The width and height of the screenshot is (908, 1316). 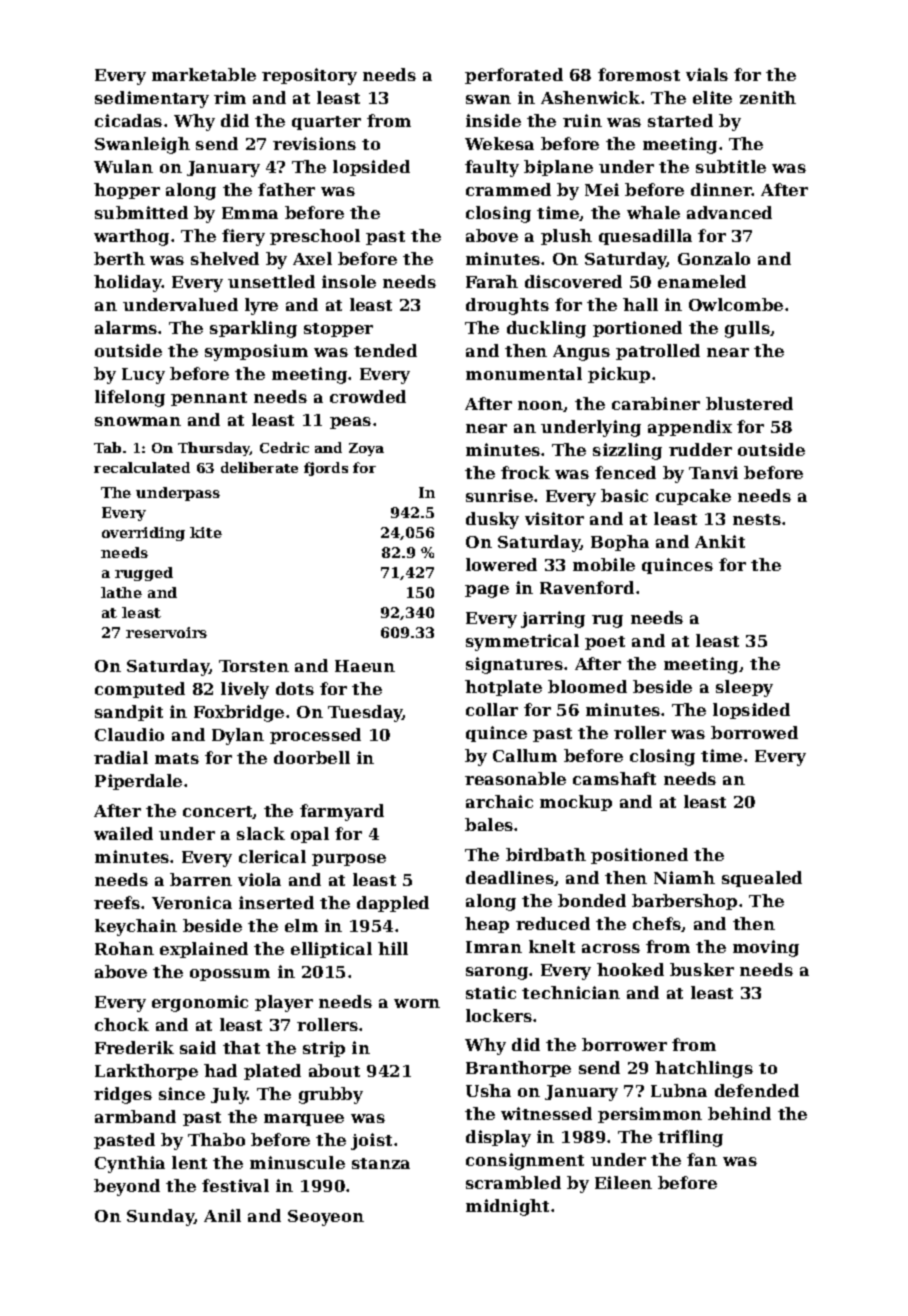 What do you see at coordinates (657, 923) in the screenshot?
I see `chefs` at bounding box center [657, 923].
